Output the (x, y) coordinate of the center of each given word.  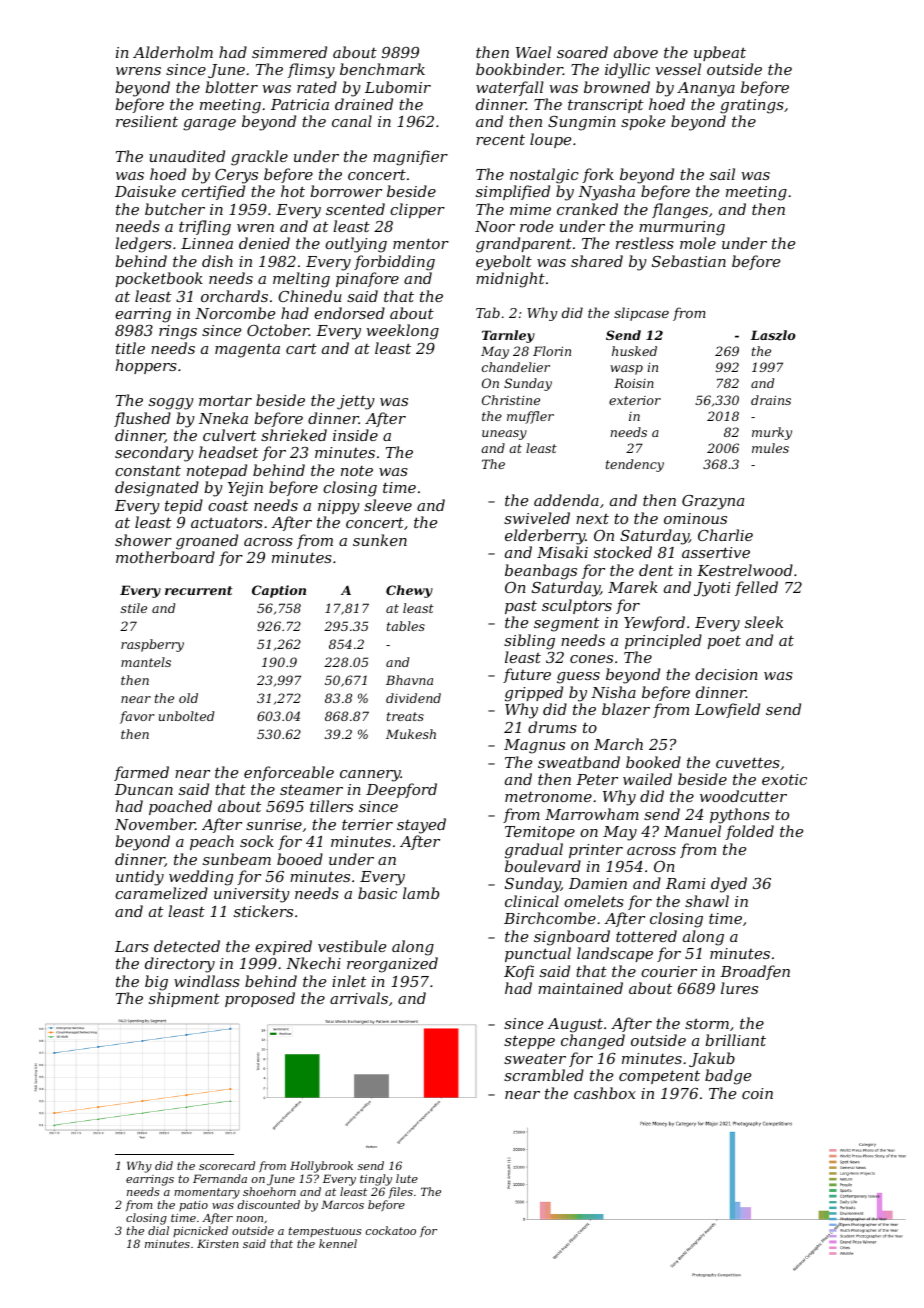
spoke (643, 122)
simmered (289, 52)
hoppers (146, 366)
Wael (533, 52)
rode (536, 226)
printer (596, 851)
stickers (263, 911)
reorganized (392, 965)
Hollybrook (321, 1167)
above (636, 52)
